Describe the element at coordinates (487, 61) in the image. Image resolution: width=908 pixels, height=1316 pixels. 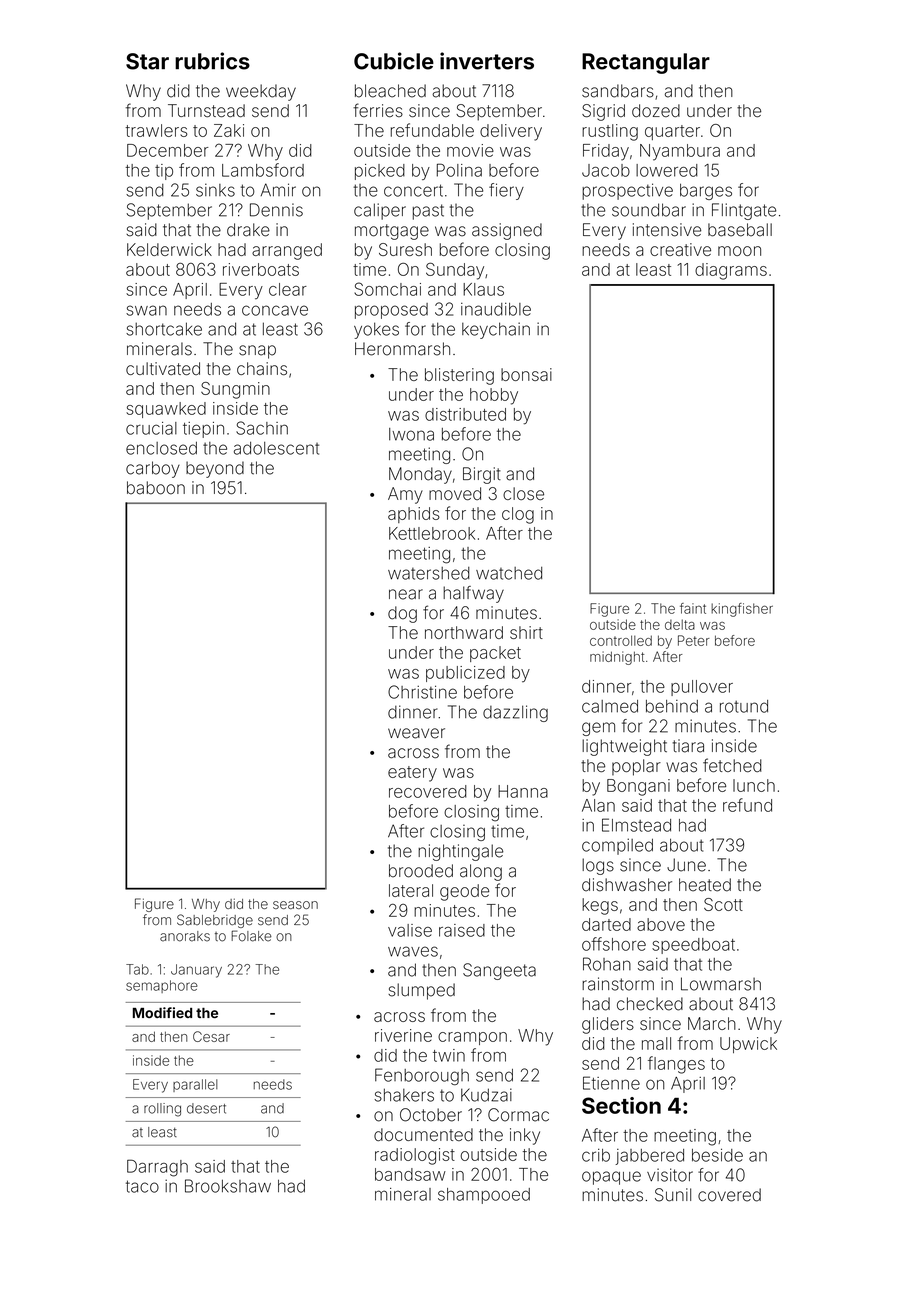
I see `inverters` at that location.
